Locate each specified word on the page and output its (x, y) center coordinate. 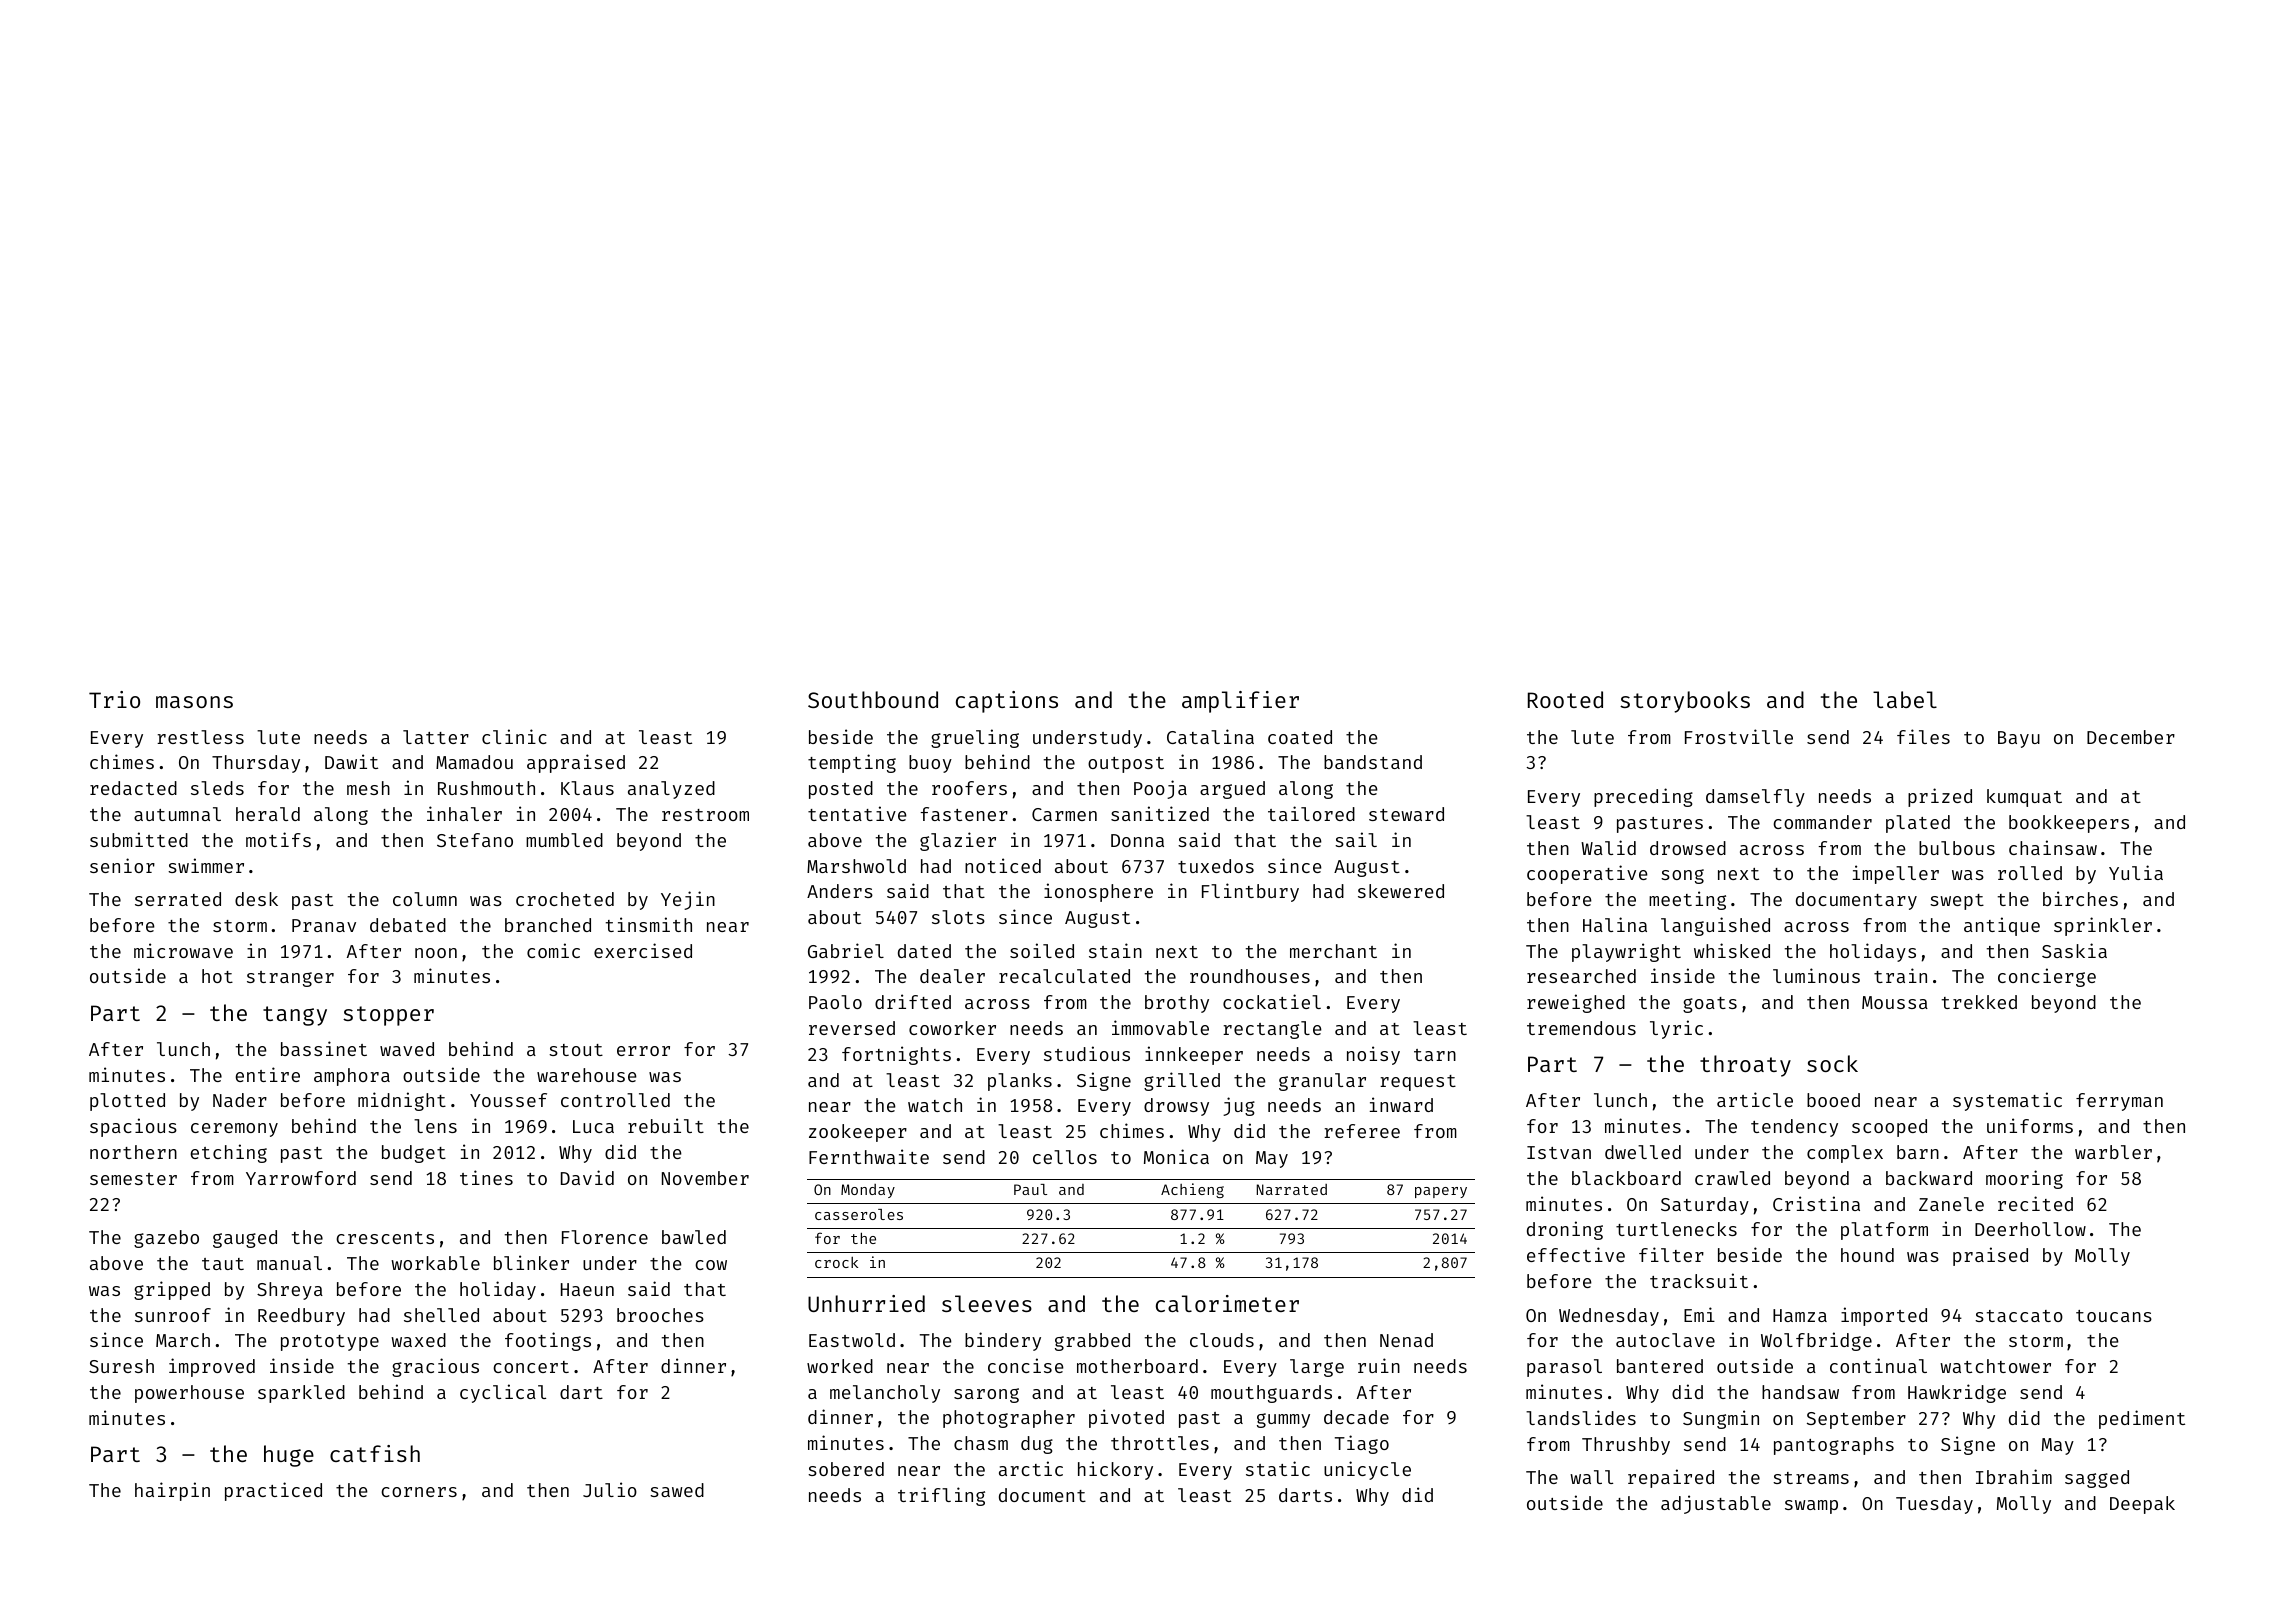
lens (435, 1126)
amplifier (1240, 702)
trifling (941, 1496)
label (1905, 699)
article (1755, 1099)
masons (194, 702)
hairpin (172, 1491)
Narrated (1292, 1189)
